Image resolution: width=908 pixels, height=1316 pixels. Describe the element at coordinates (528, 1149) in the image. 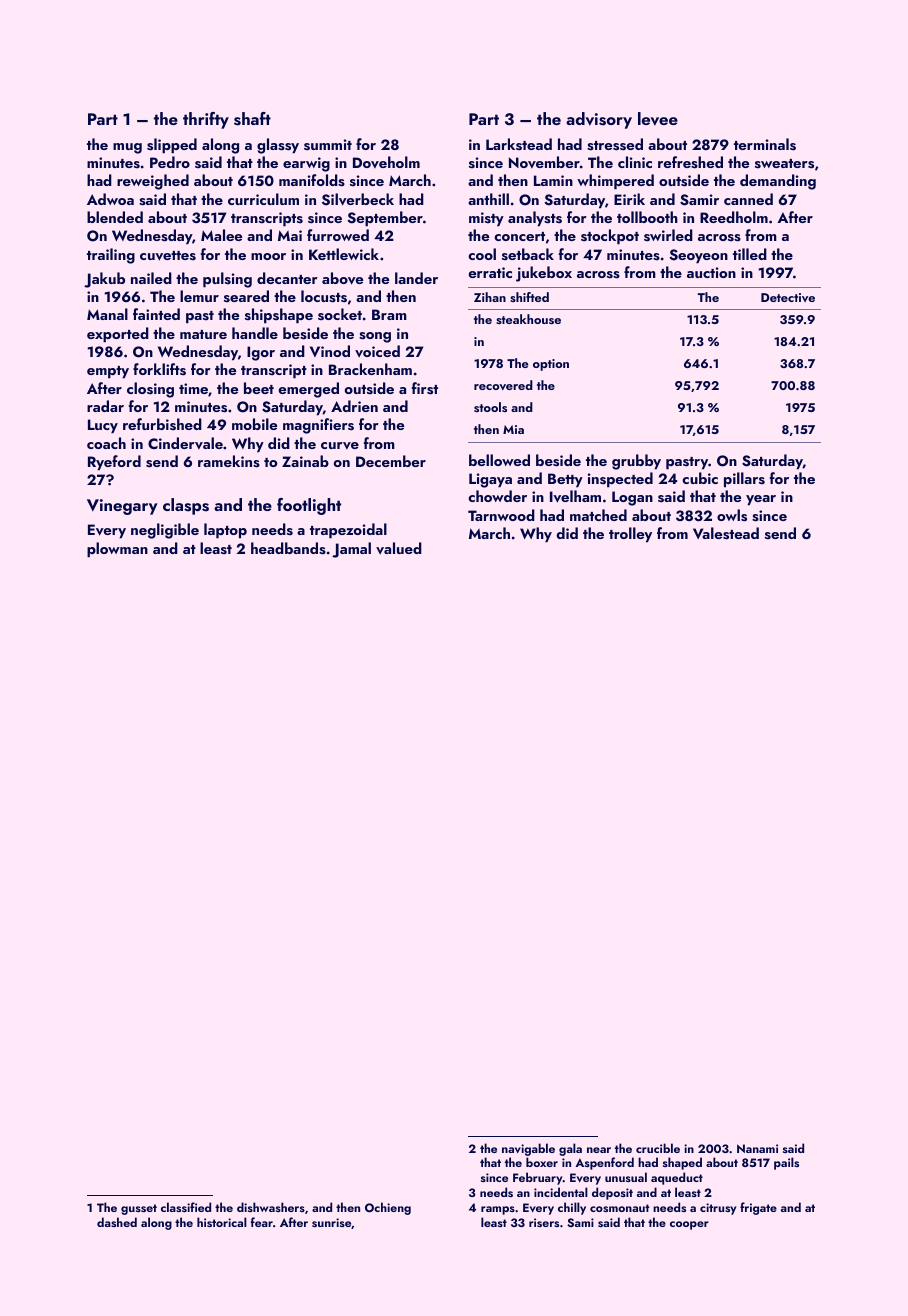

I see `navigable` at that location.
